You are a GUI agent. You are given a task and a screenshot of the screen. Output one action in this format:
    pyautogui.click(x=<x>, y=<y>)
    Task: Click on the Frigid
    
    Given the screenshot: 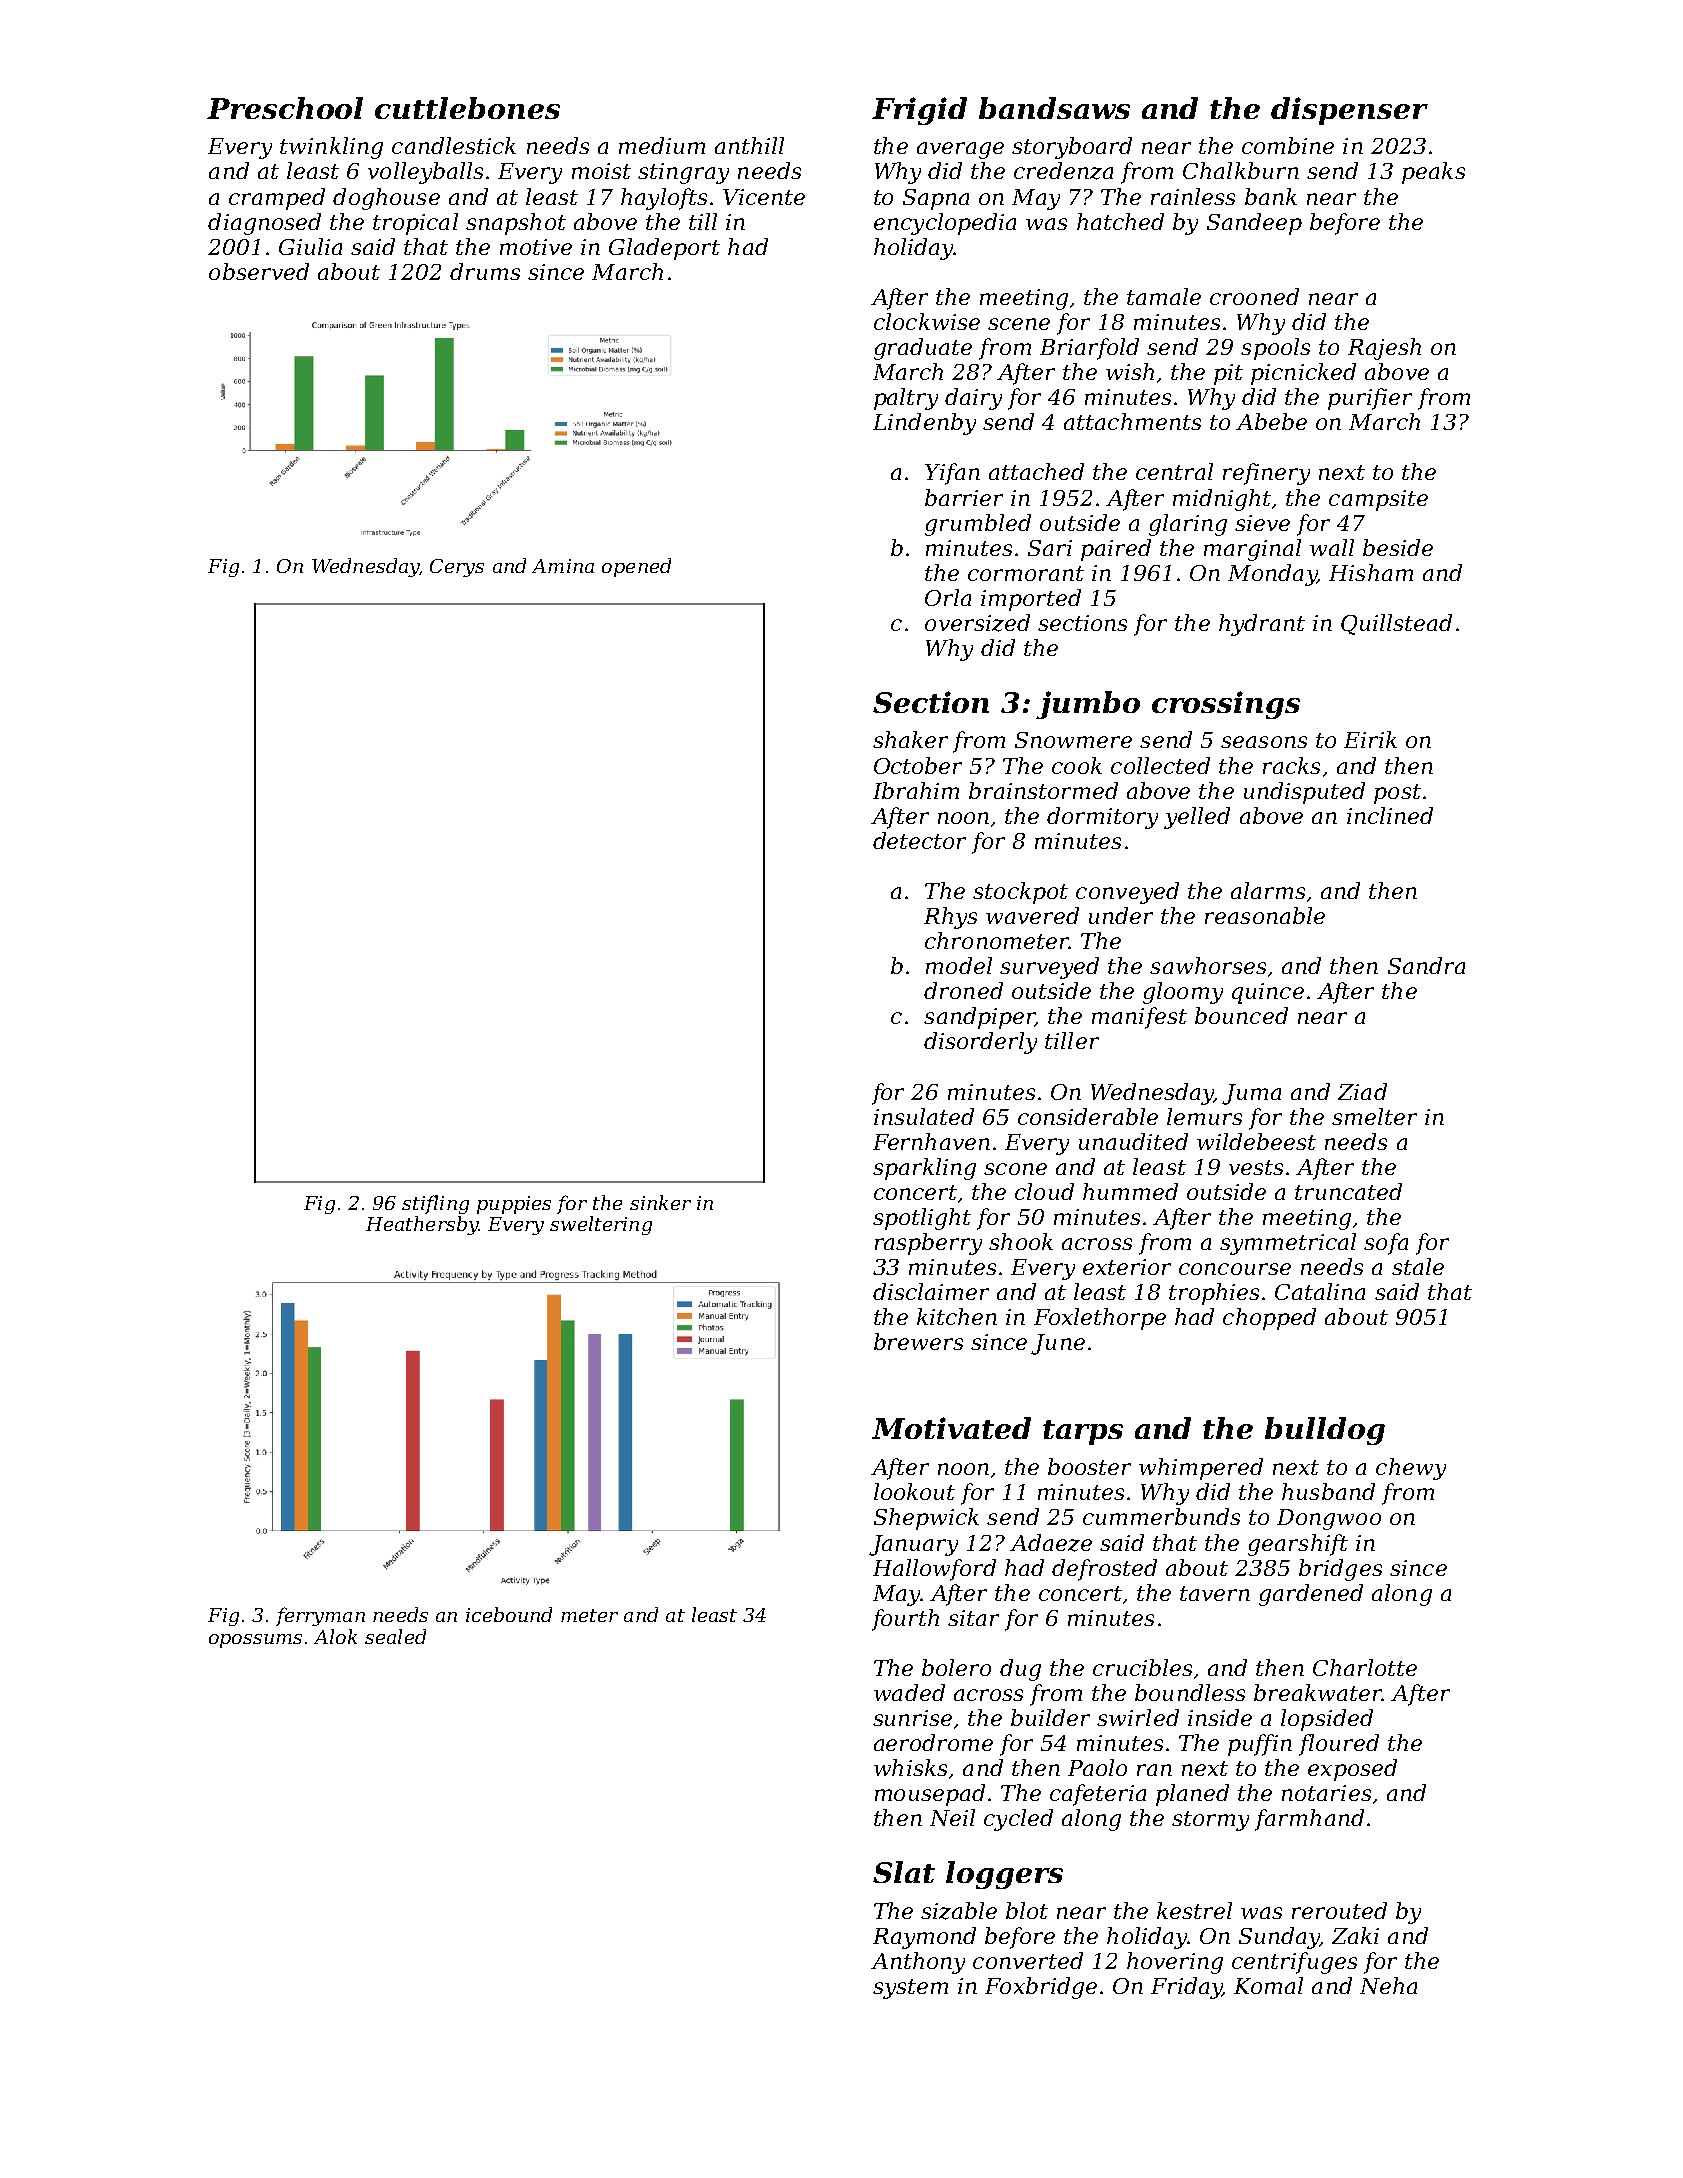 What is the action you would take?
    pyautogui.click(x=919, y=111)
